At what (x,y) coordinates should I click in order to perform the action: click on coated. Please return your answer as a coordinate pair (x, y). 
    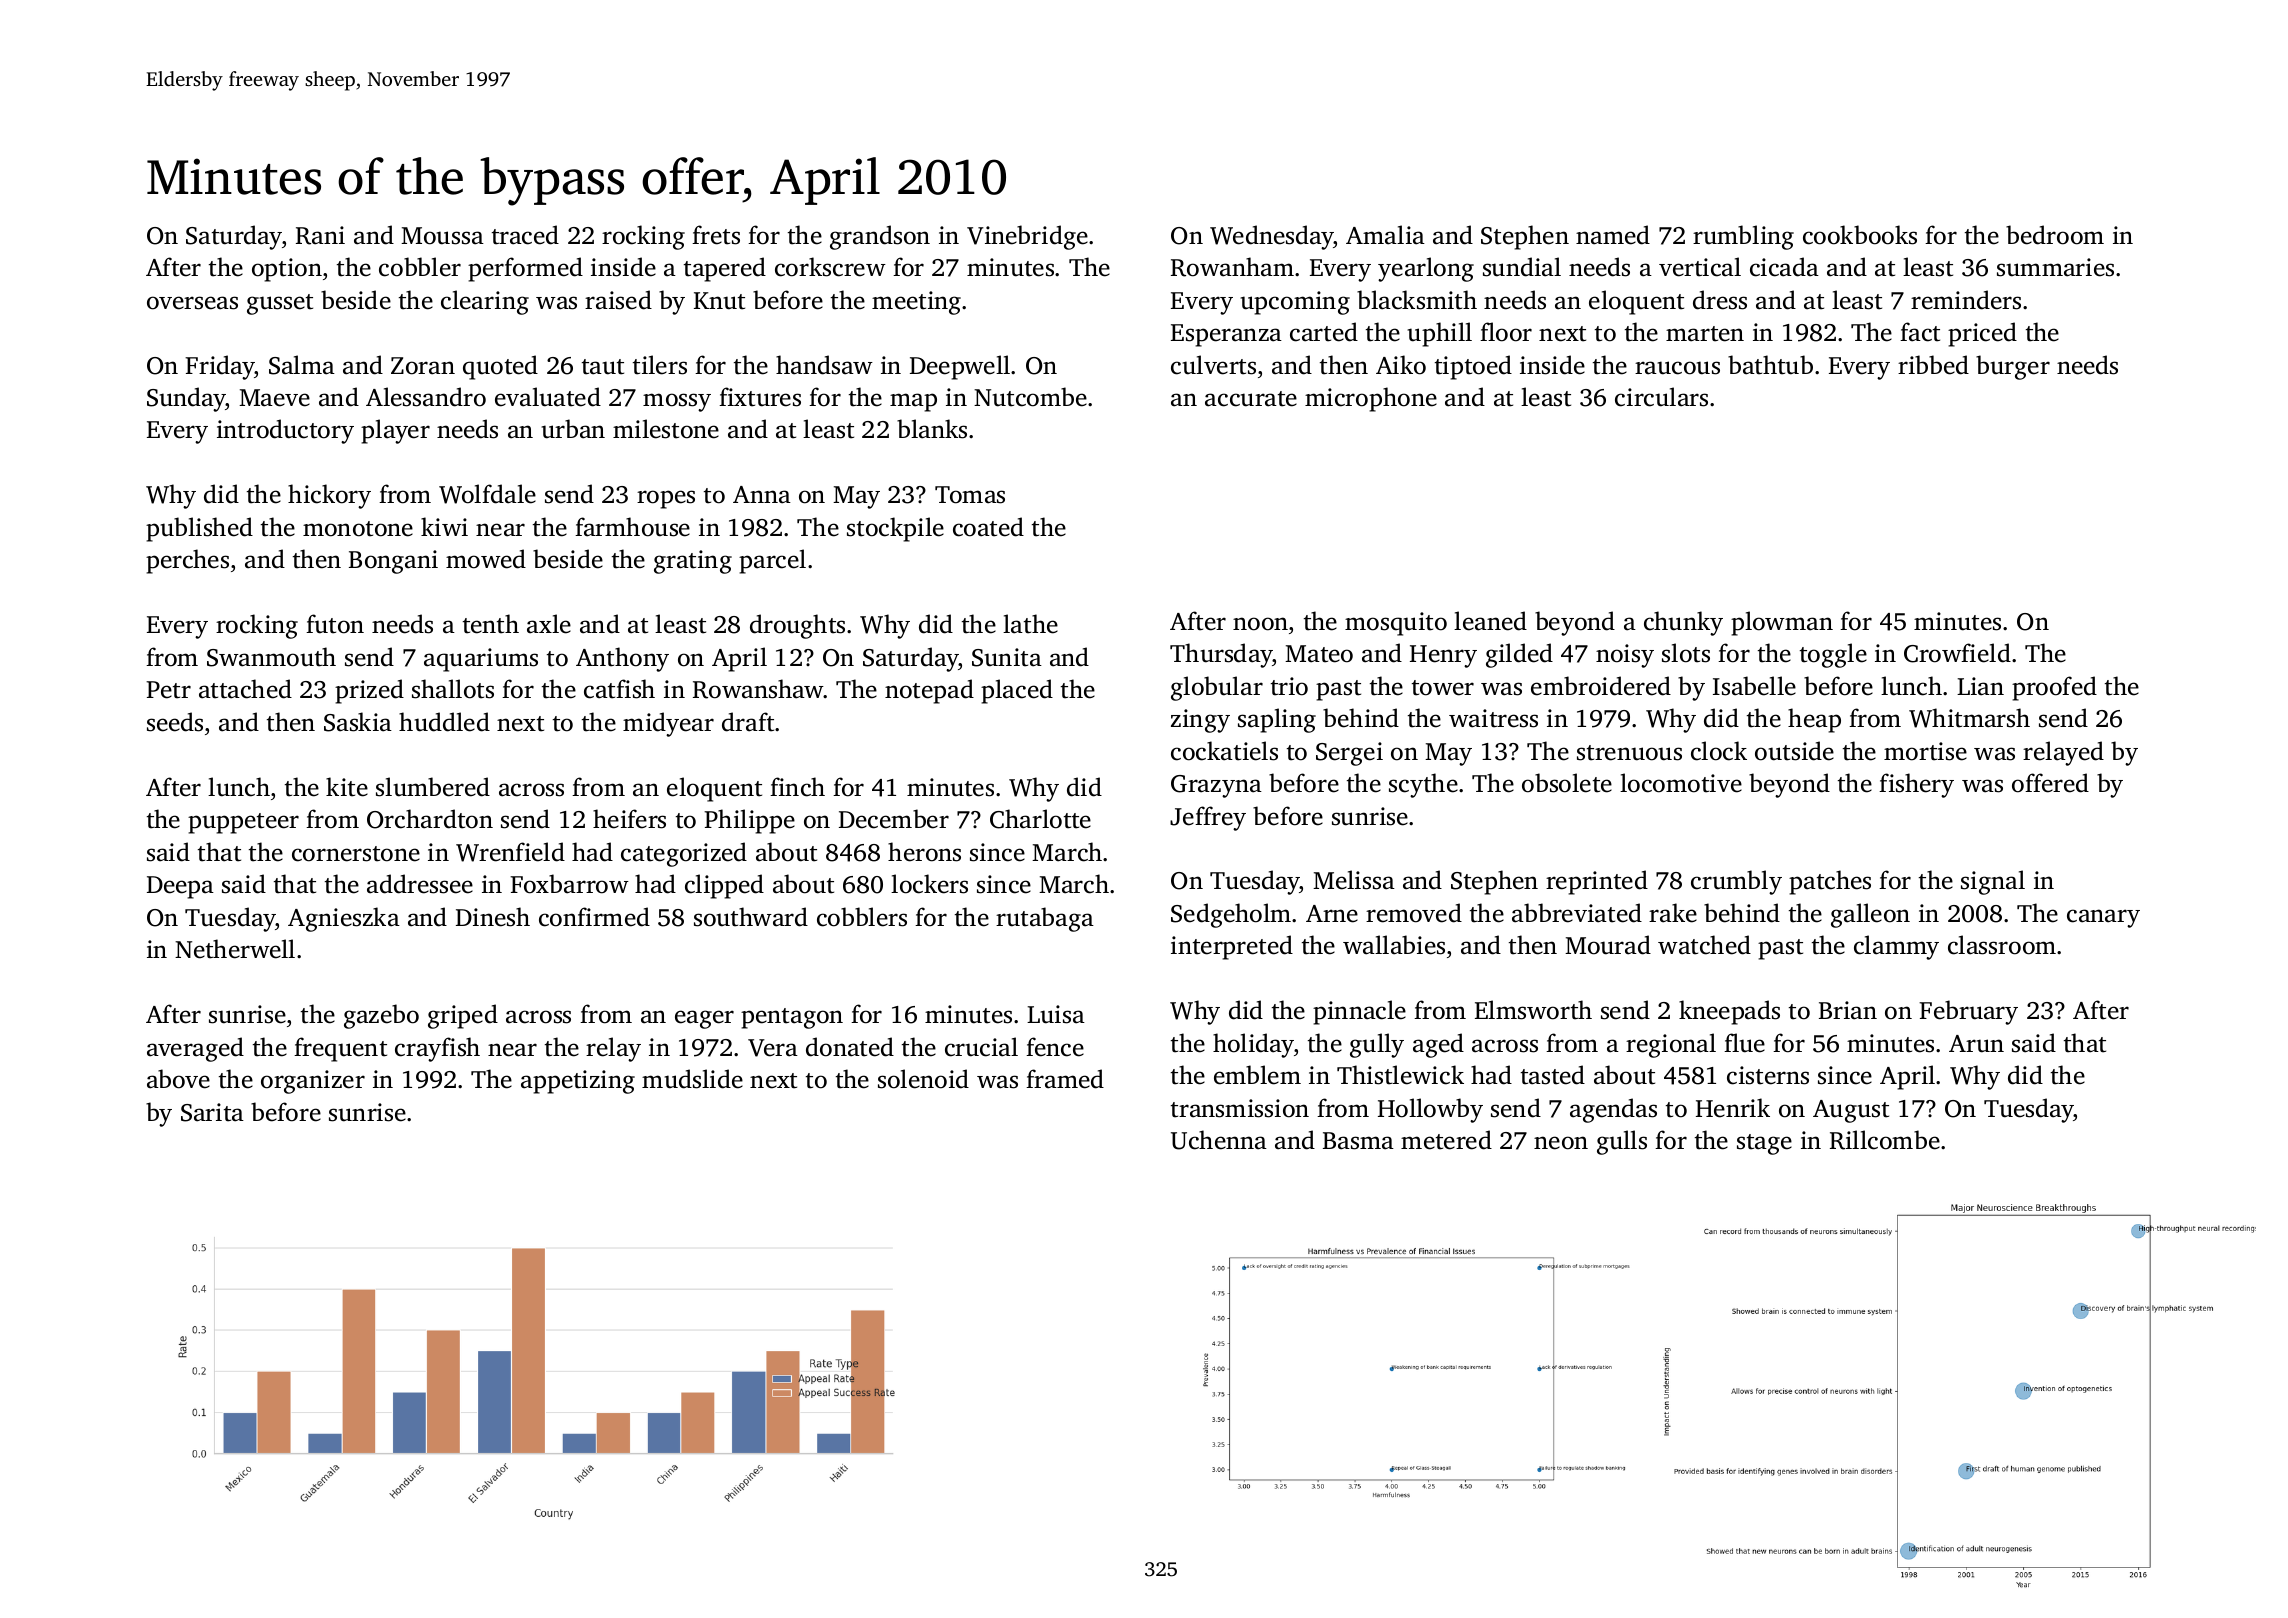
    Looking at the image, I should click on (988, 527).
